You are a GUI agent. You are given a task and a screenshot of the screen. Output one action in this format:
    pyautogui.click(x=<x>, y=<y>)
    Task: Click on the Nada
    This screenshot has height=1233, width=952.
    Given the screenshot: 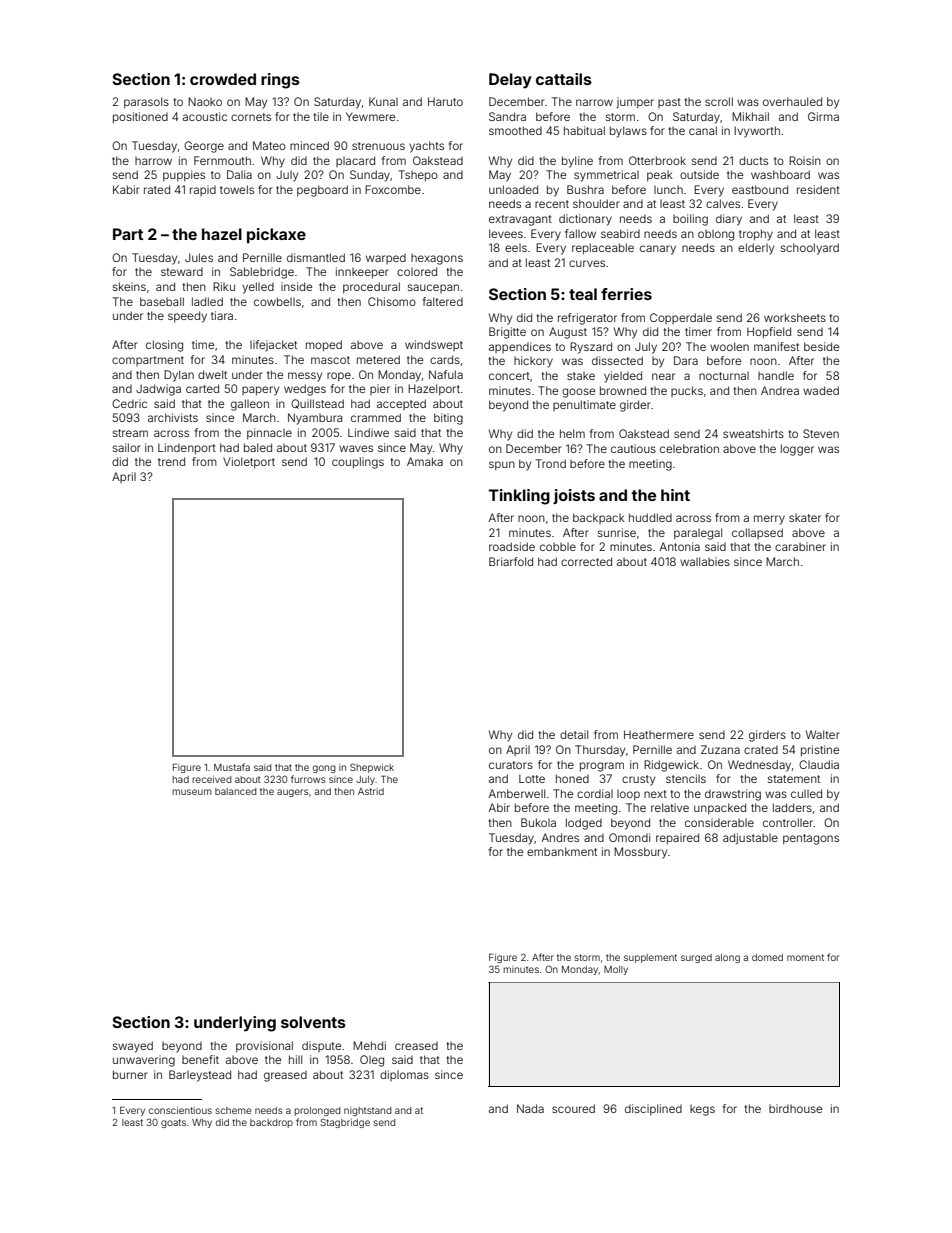 What is the action you would take?
    pyautogui.click(x=530, y=1108)
